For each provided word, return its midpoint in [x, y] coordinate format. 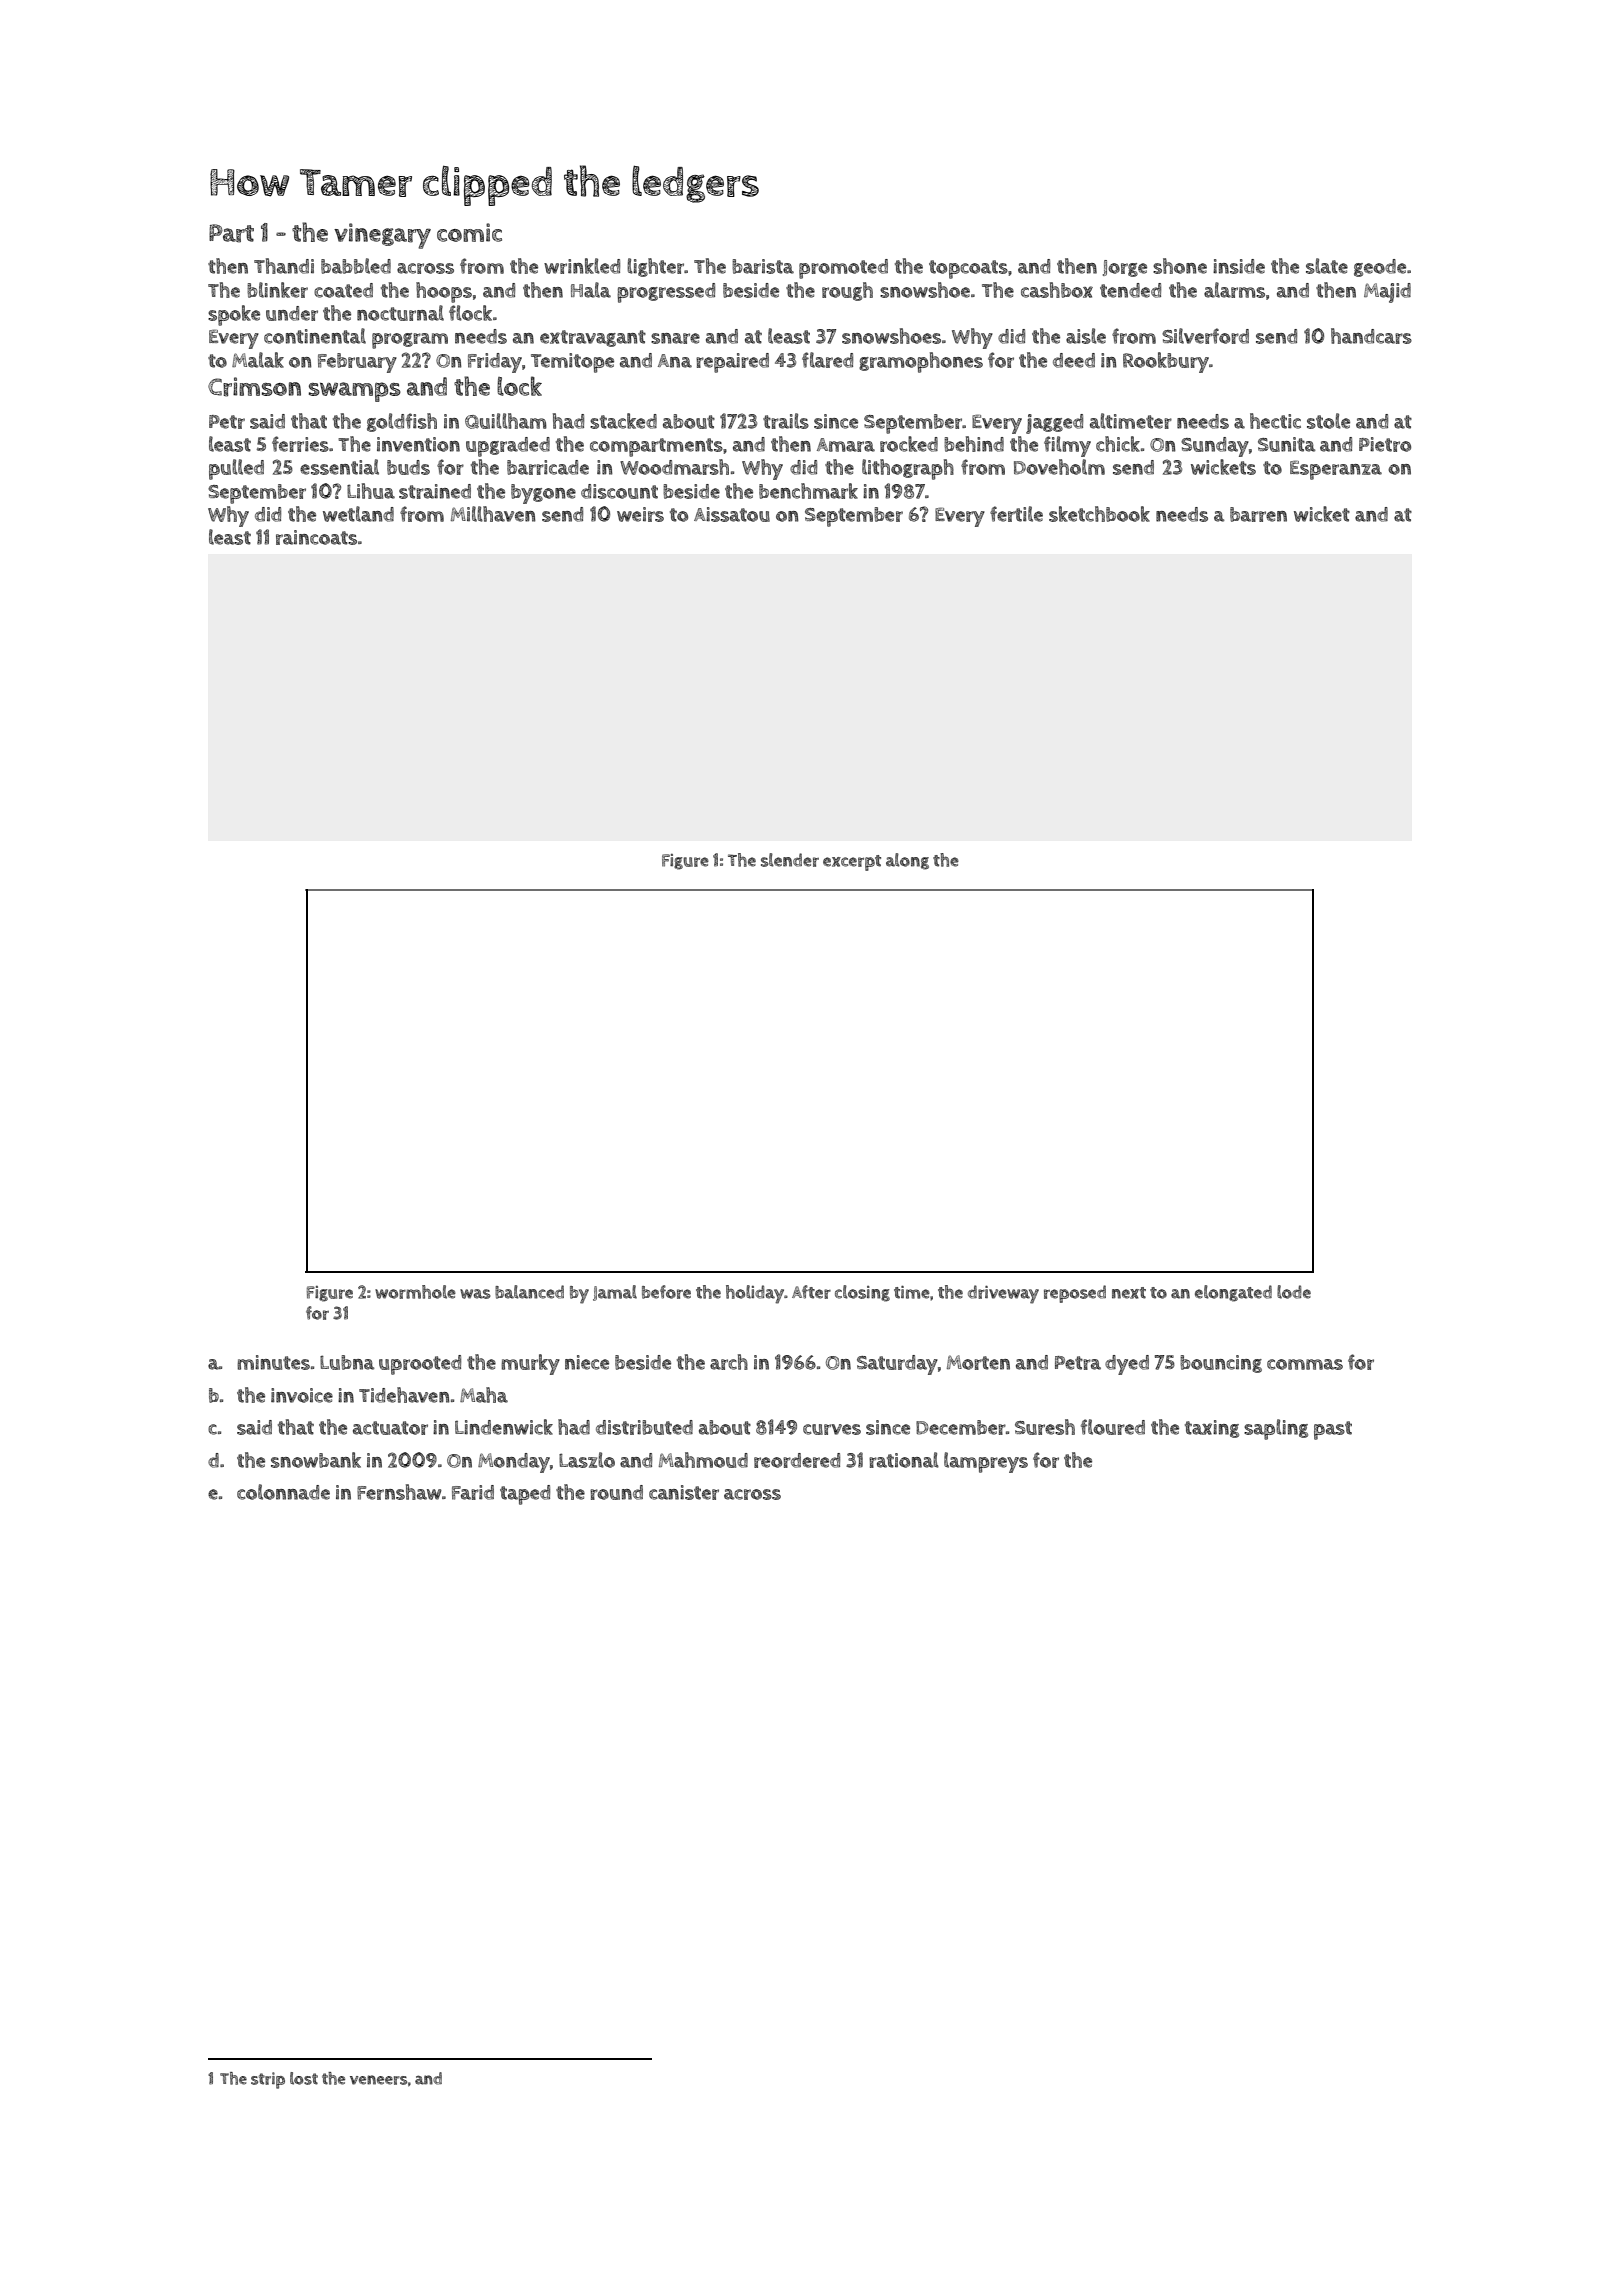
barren [1258, 514]
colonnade [283, 1492]
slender [790, 860]
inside [1239, 266]
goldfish [402, 422]
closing [862, 1293]
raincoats [316, 537]
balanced [529, 1292]
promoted [843, 269]
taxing [1212, 1429]
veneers [378, 2080]
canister [684, 1492]
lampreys [986, 1462]
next [1129, 1293]
